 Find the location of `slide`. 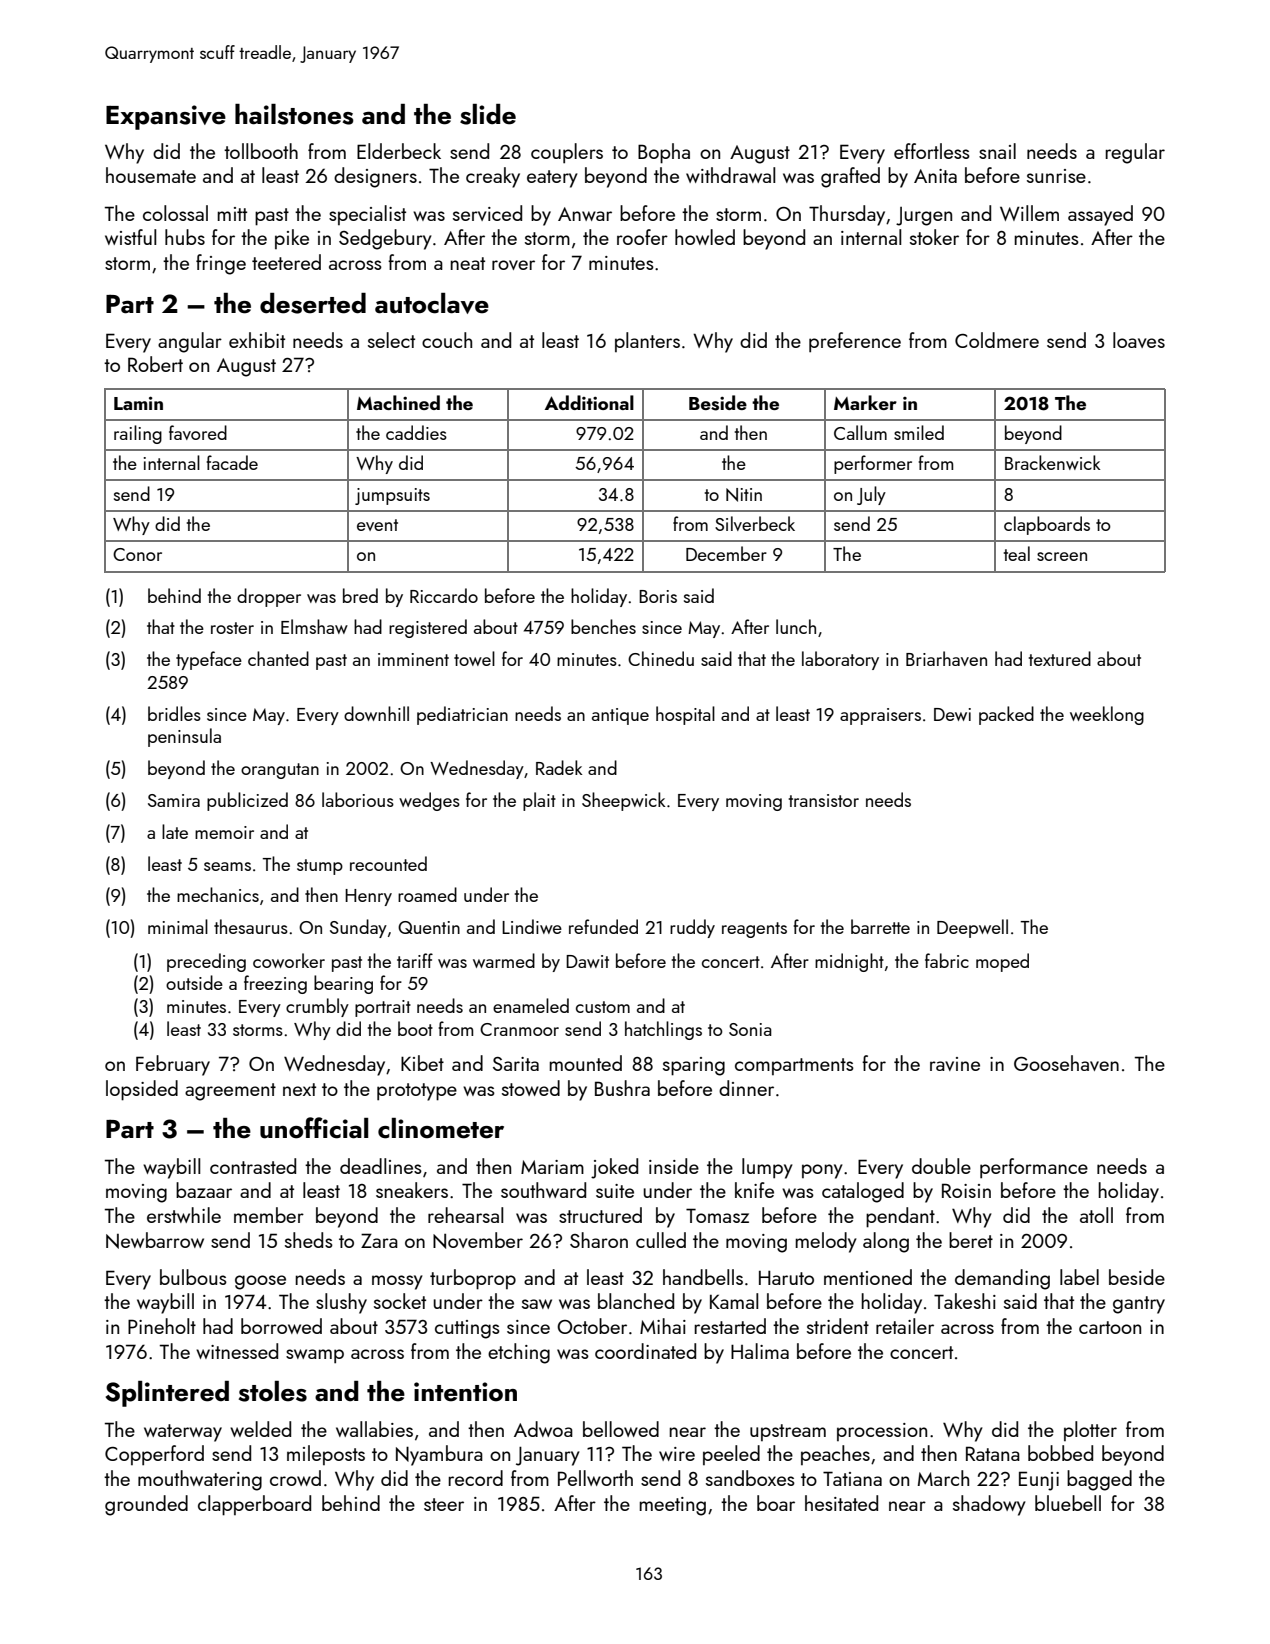

slide is located at coordinates (488, 114).
